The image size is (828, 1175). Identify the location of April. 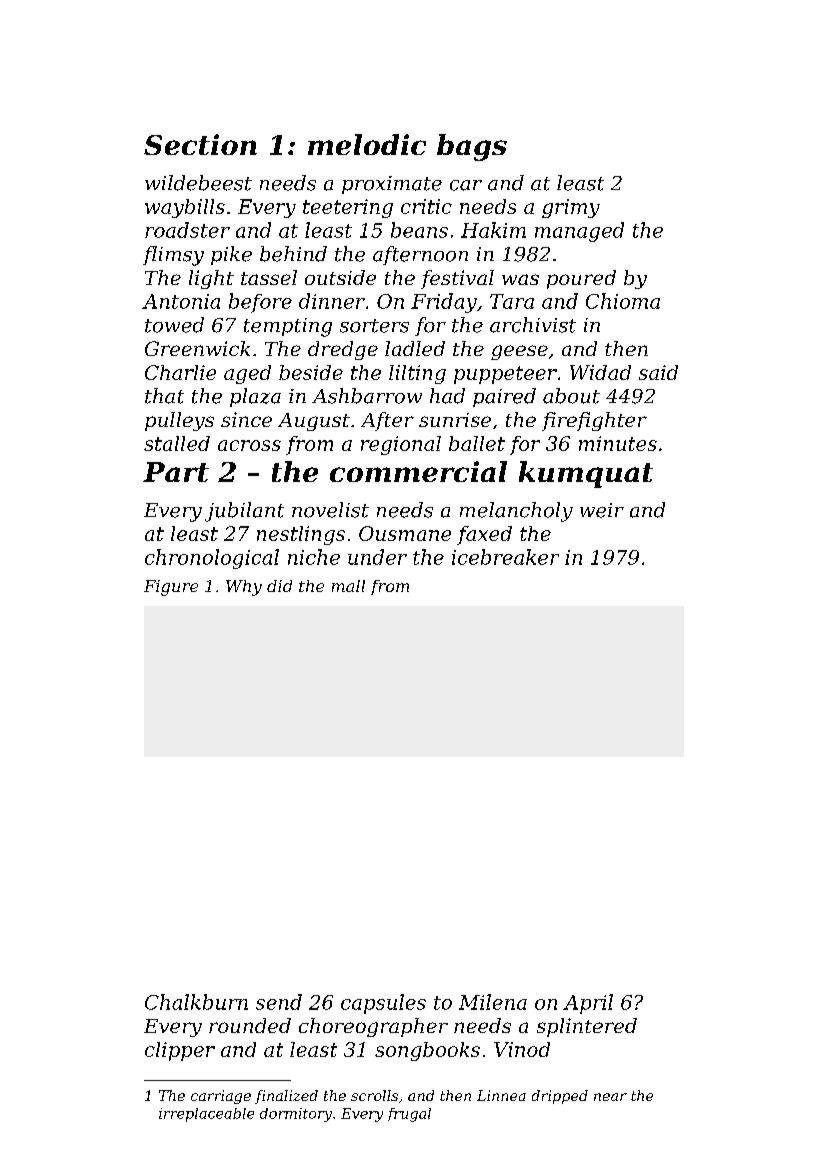
(588, 1004).
